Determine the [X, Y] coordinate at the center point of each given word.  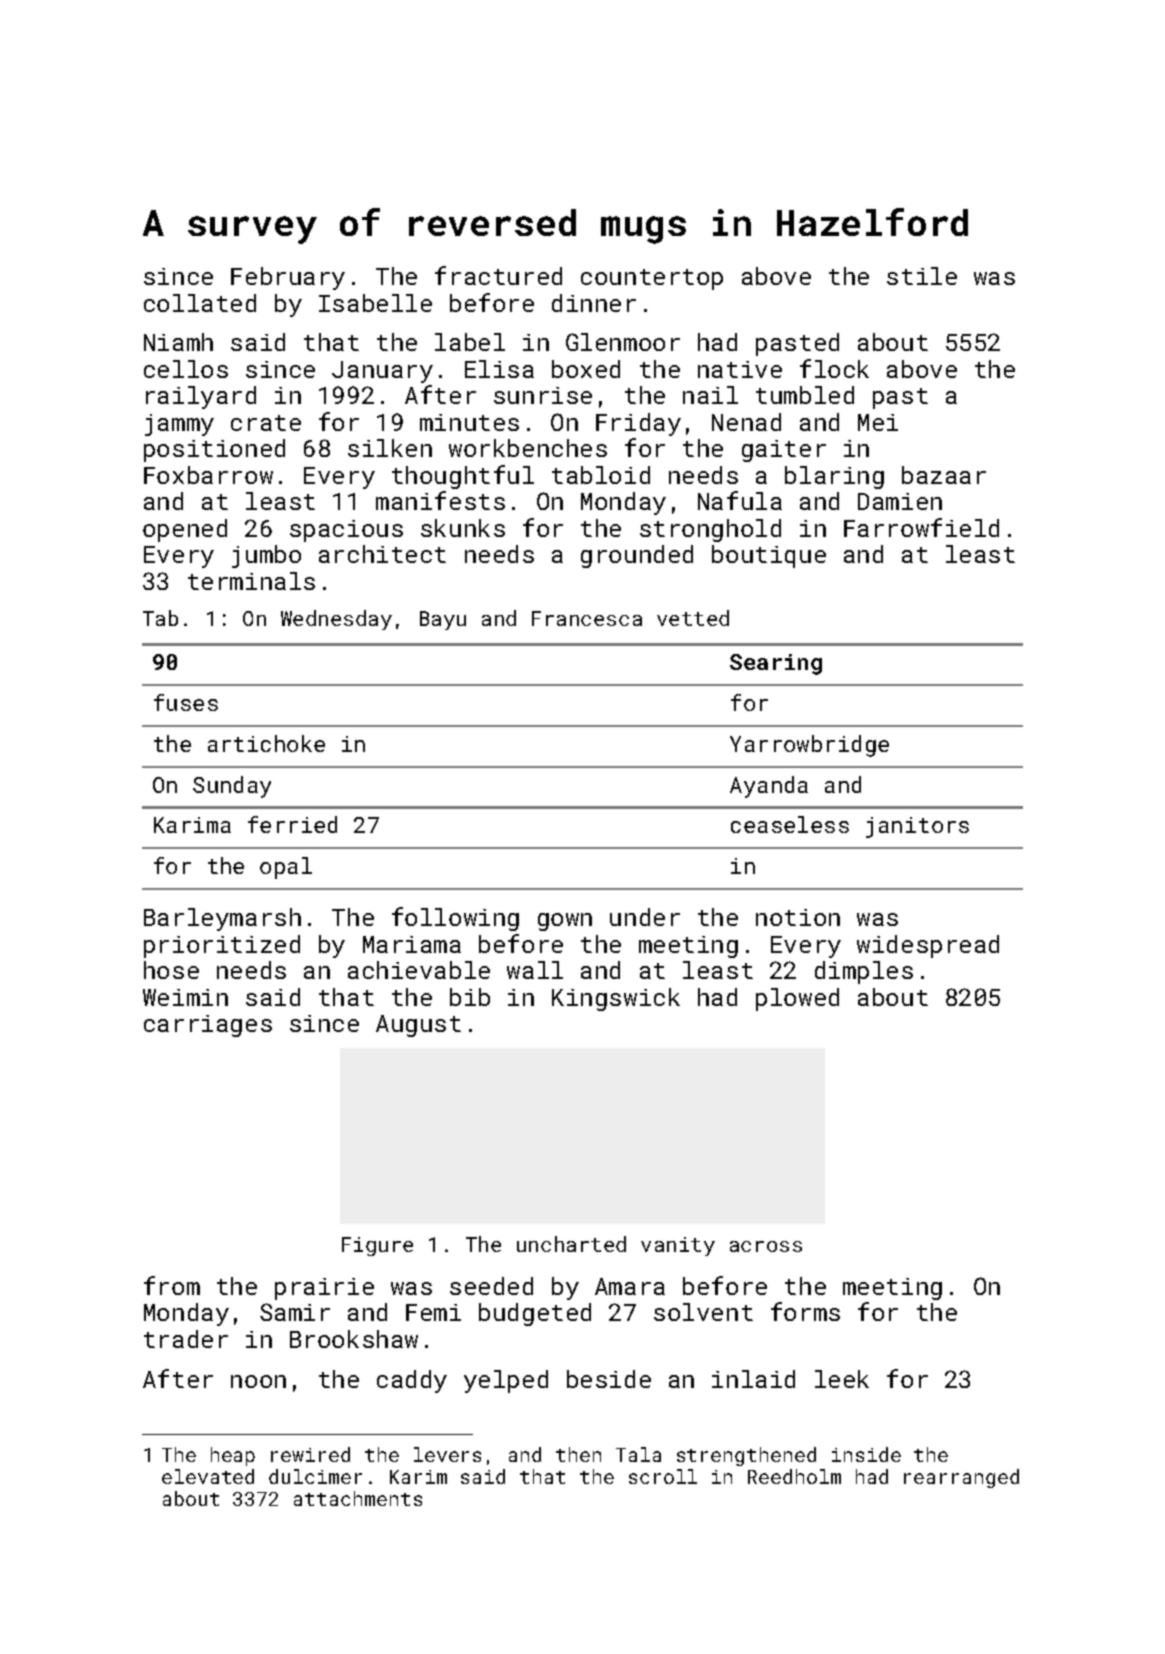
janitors [917, 827]
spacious [346, 531]
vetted [693, 618]
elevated [208, 1476]
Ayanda [769, 787]
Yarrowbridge [809, 746]
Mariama [412, 944]
